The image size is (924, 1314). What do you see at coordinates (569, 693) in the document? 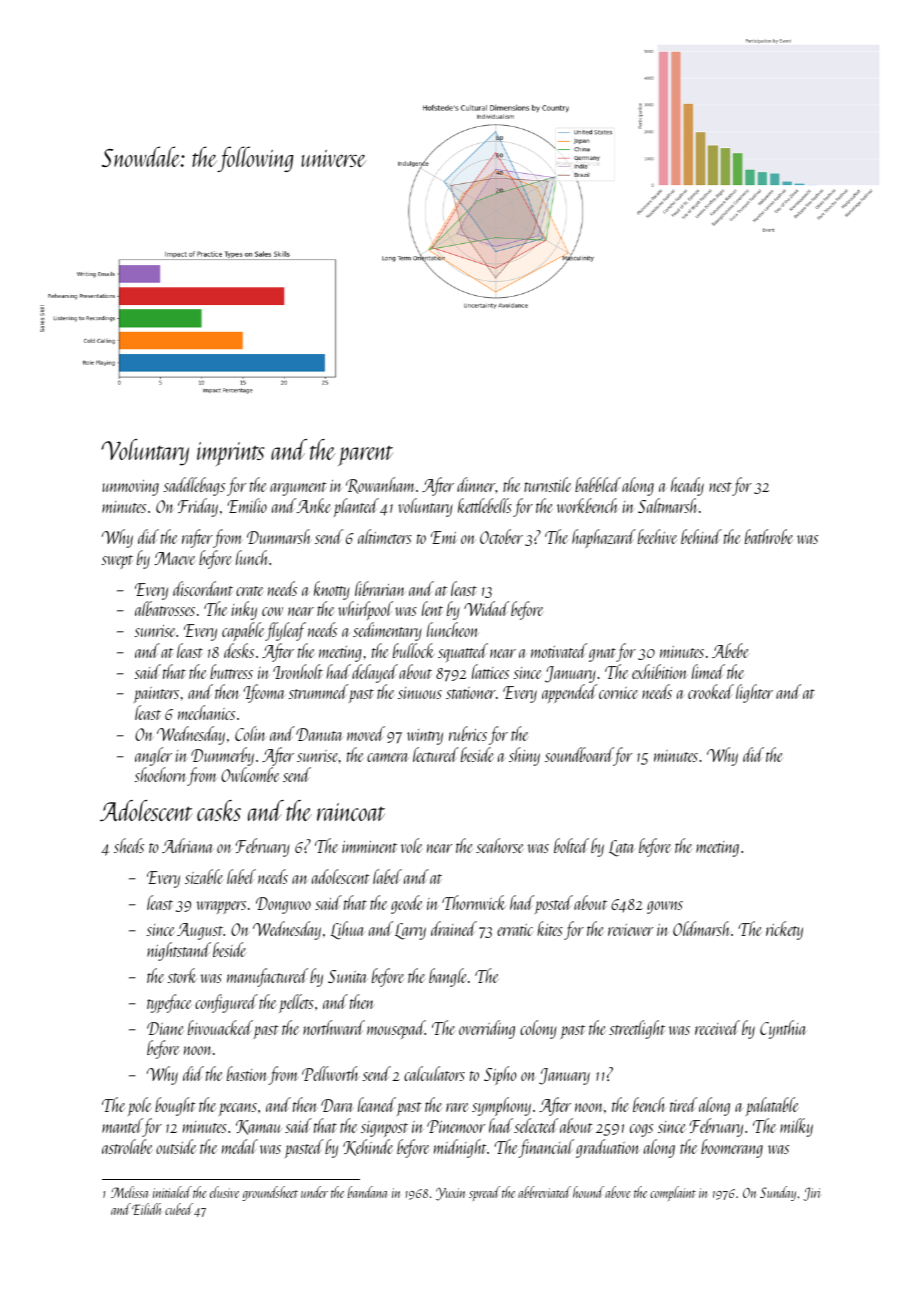
I see `appended` at bounding box center [569, 693].
